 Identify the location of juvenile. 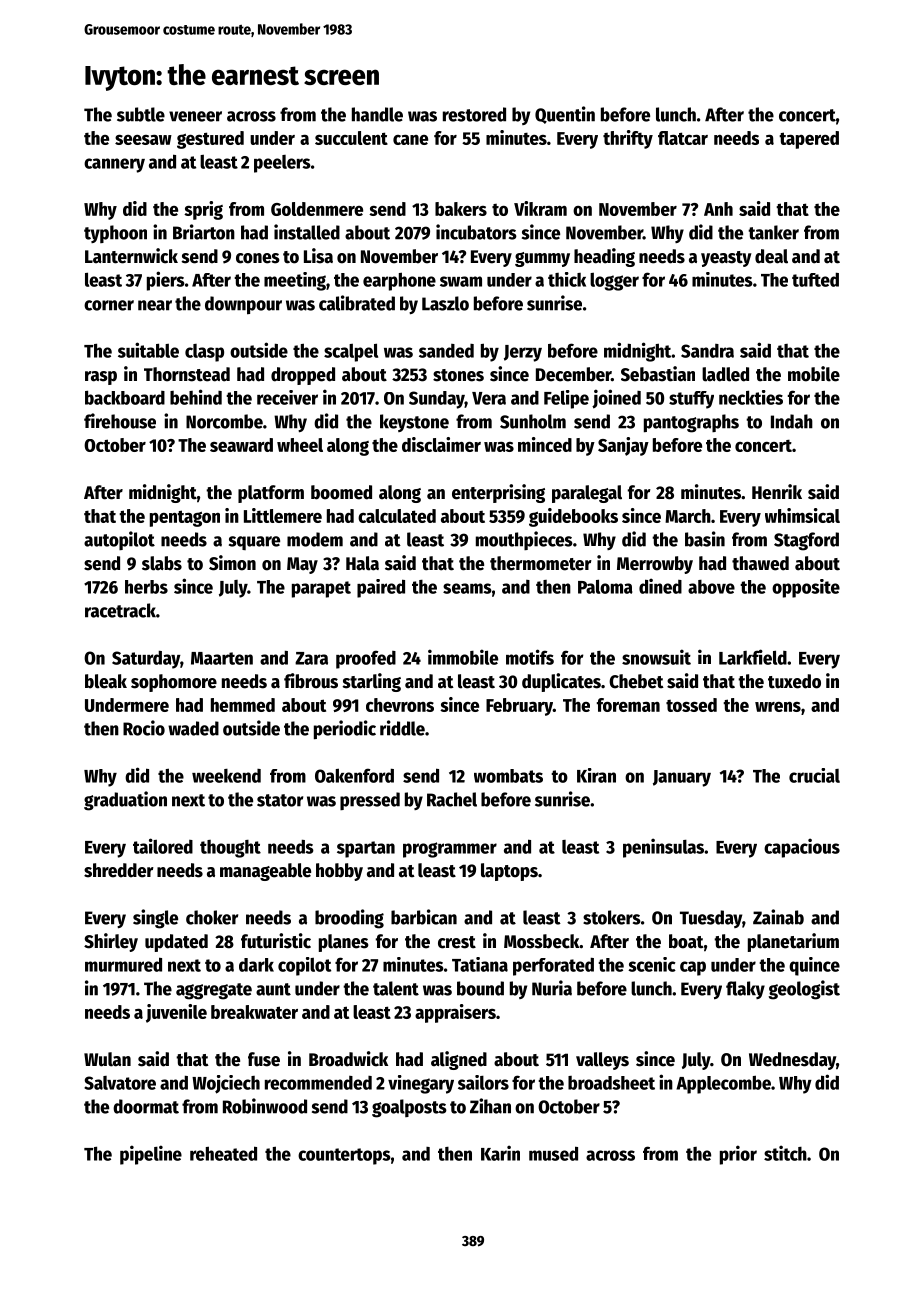
(176, 1013).
